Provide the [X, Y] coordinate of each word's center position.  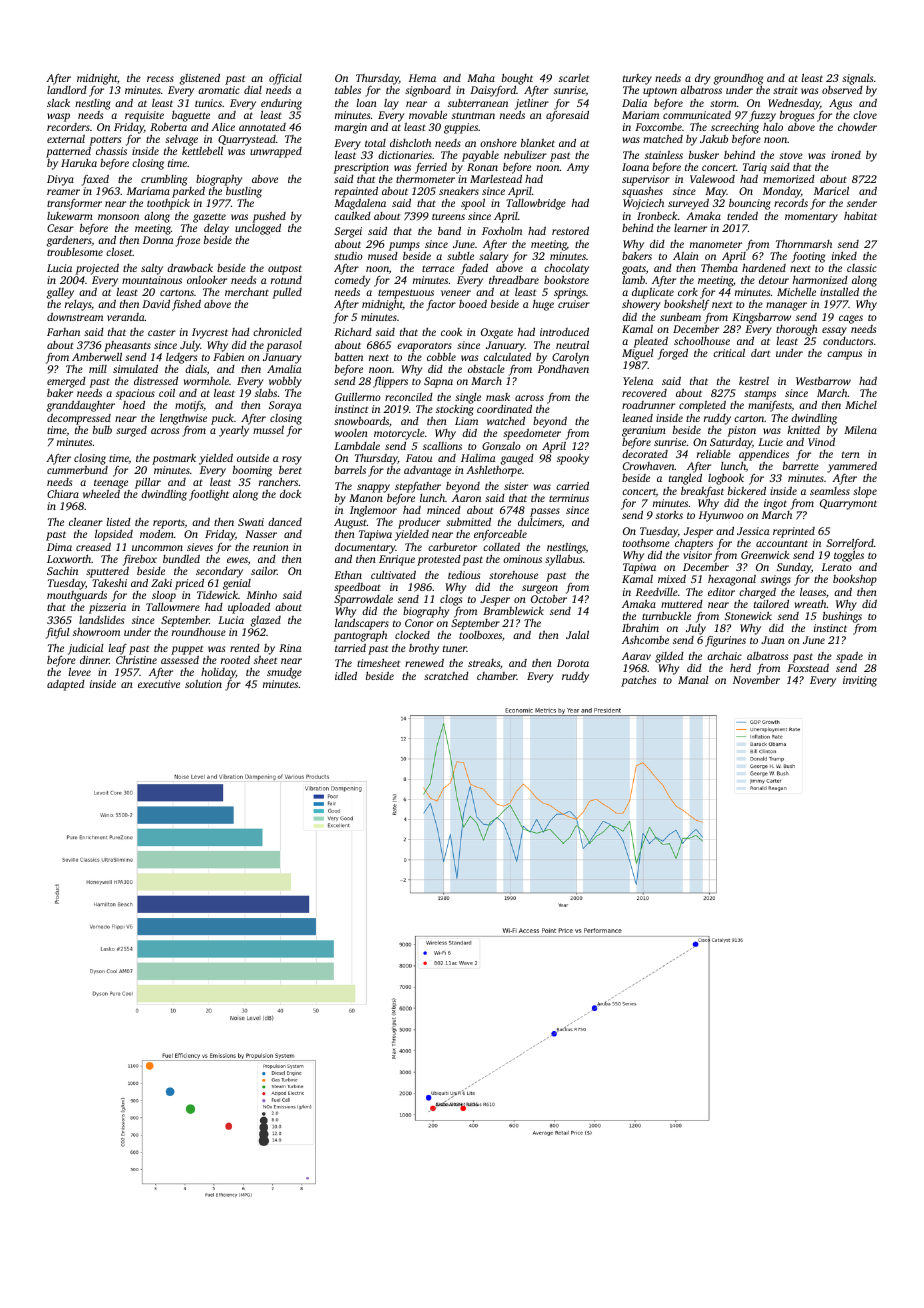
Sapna [438, 382]
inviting [860, 681]
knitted [803, 429]
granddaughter [81, 406]
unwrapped [276, 152]
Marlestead [496, 179]
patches [638, 681]
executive [159, 684]
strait [785, 90]
